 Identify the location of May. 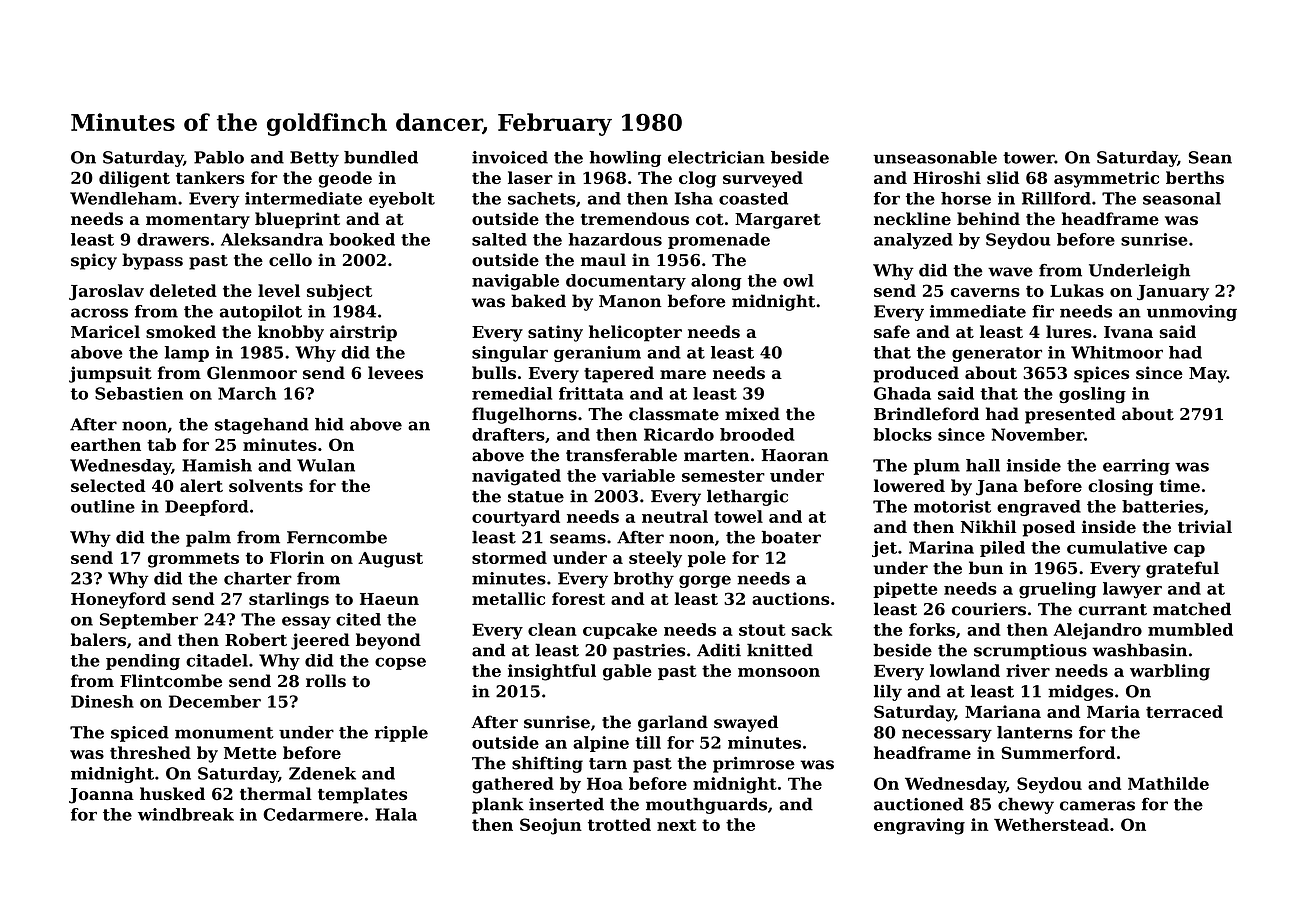
(1208, 375).
